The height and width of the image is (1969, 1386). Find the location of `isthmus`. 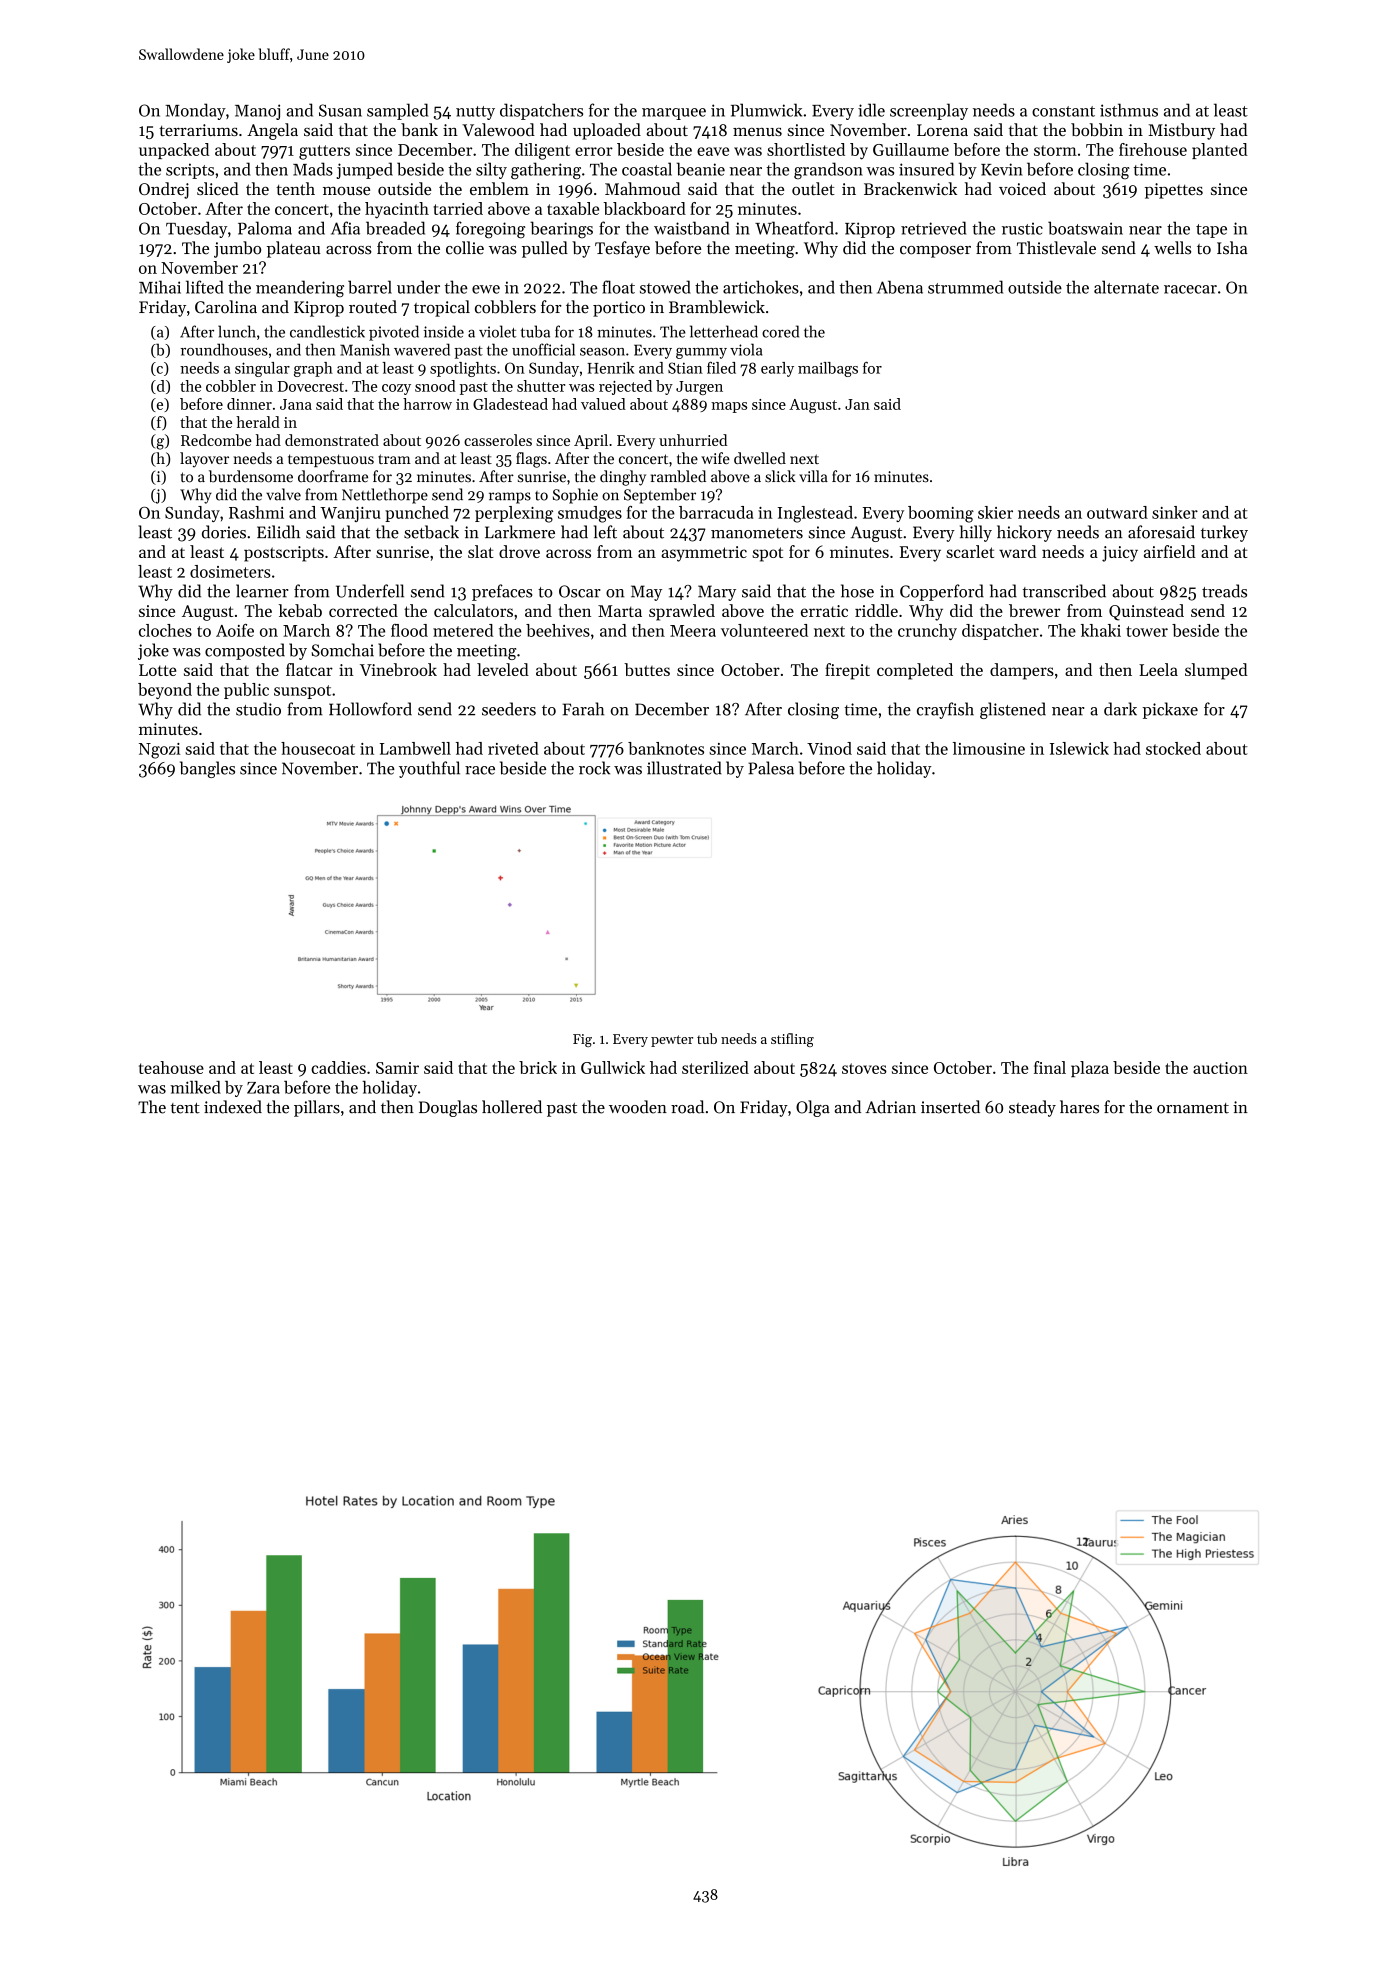

isthmus is located at coordinates (1129, 110).
